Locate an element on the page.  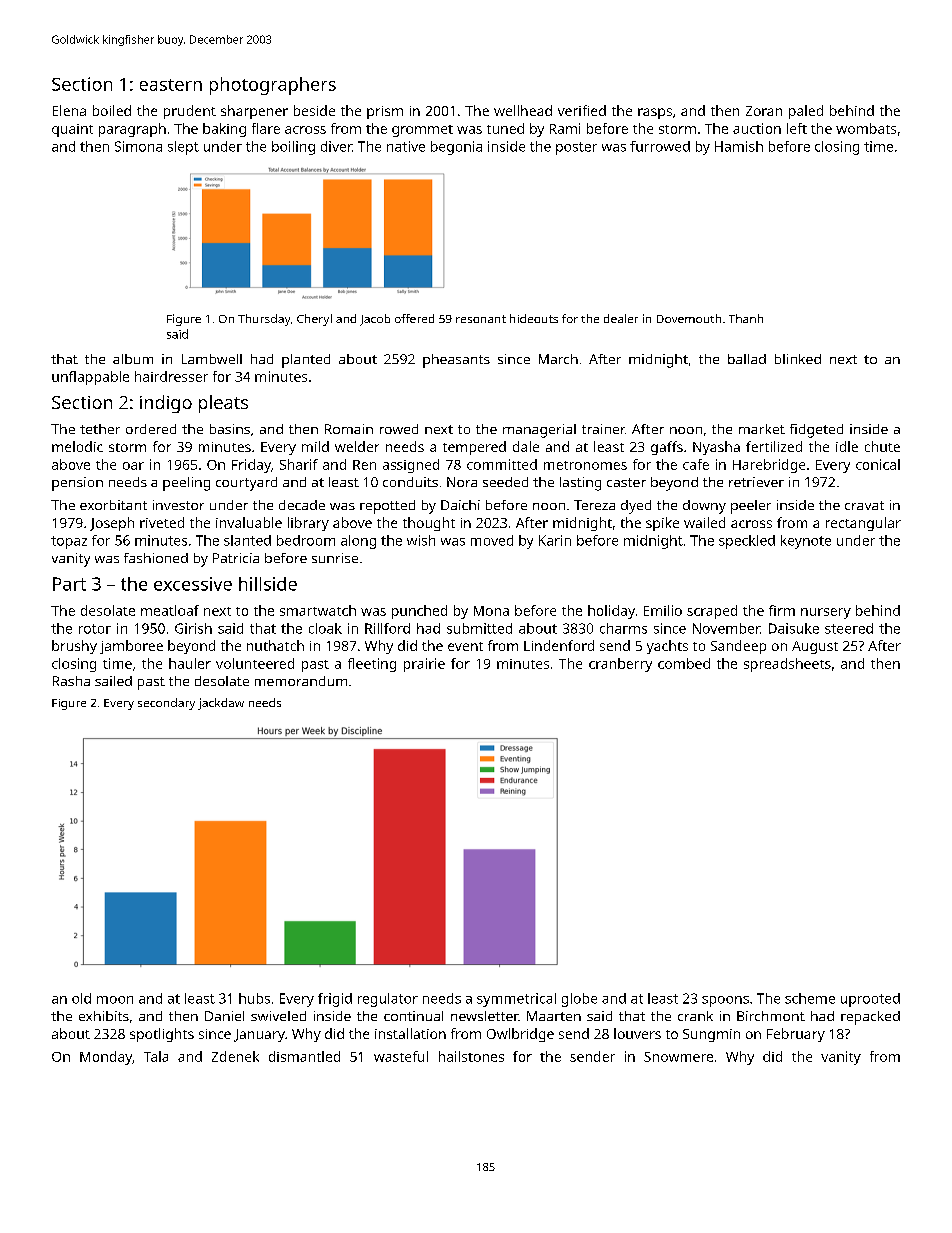
quaint is located at coordinates (72, 130).
